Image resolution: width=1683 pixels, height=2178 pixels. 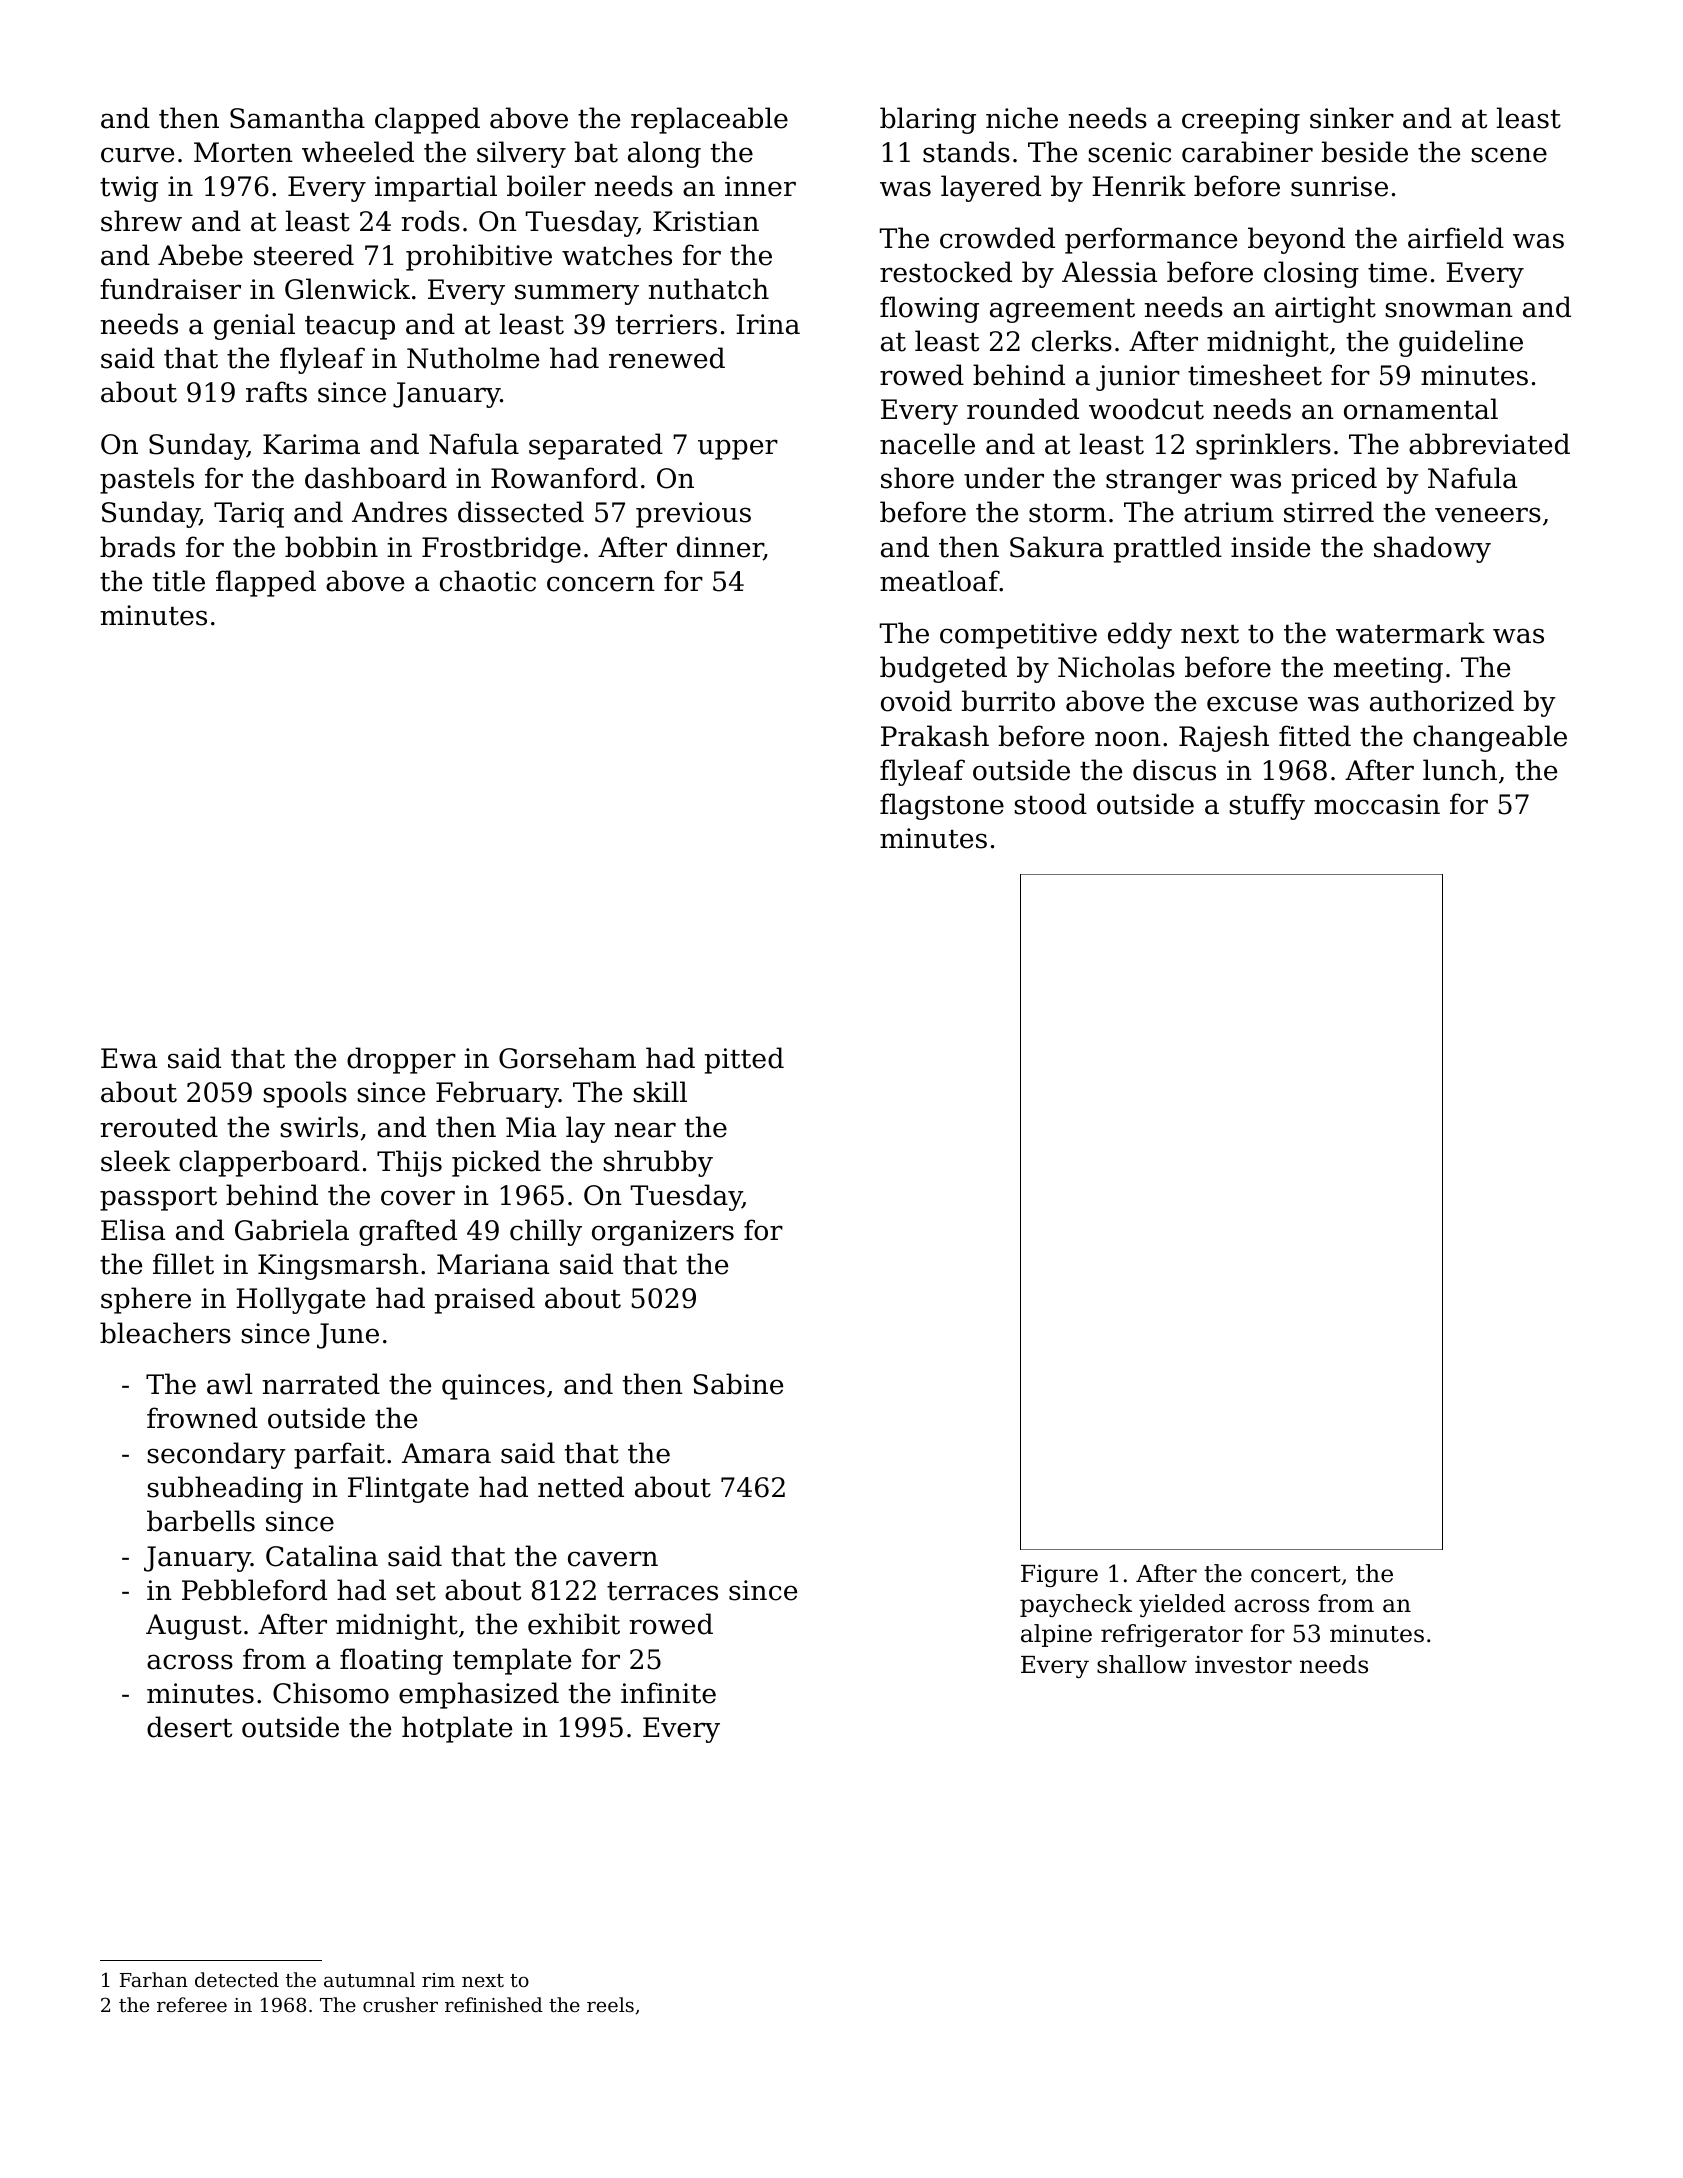 What do you see at coordinates (744, 1060) in the page?
I see `pitted` at bounding box center [744, 1060].
